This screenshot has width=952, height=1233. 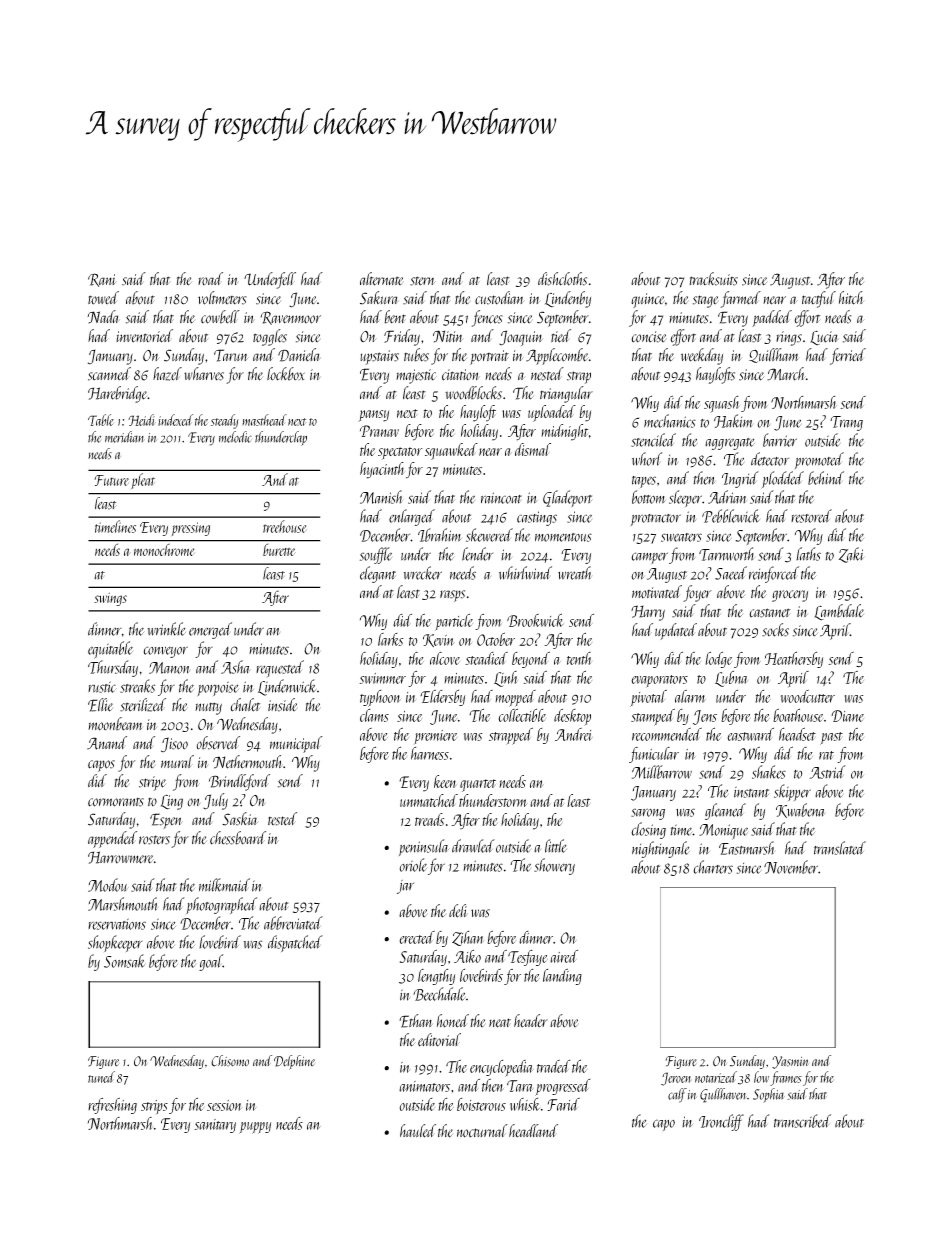 I want to click on alternate, so click(x=382, y=279).
